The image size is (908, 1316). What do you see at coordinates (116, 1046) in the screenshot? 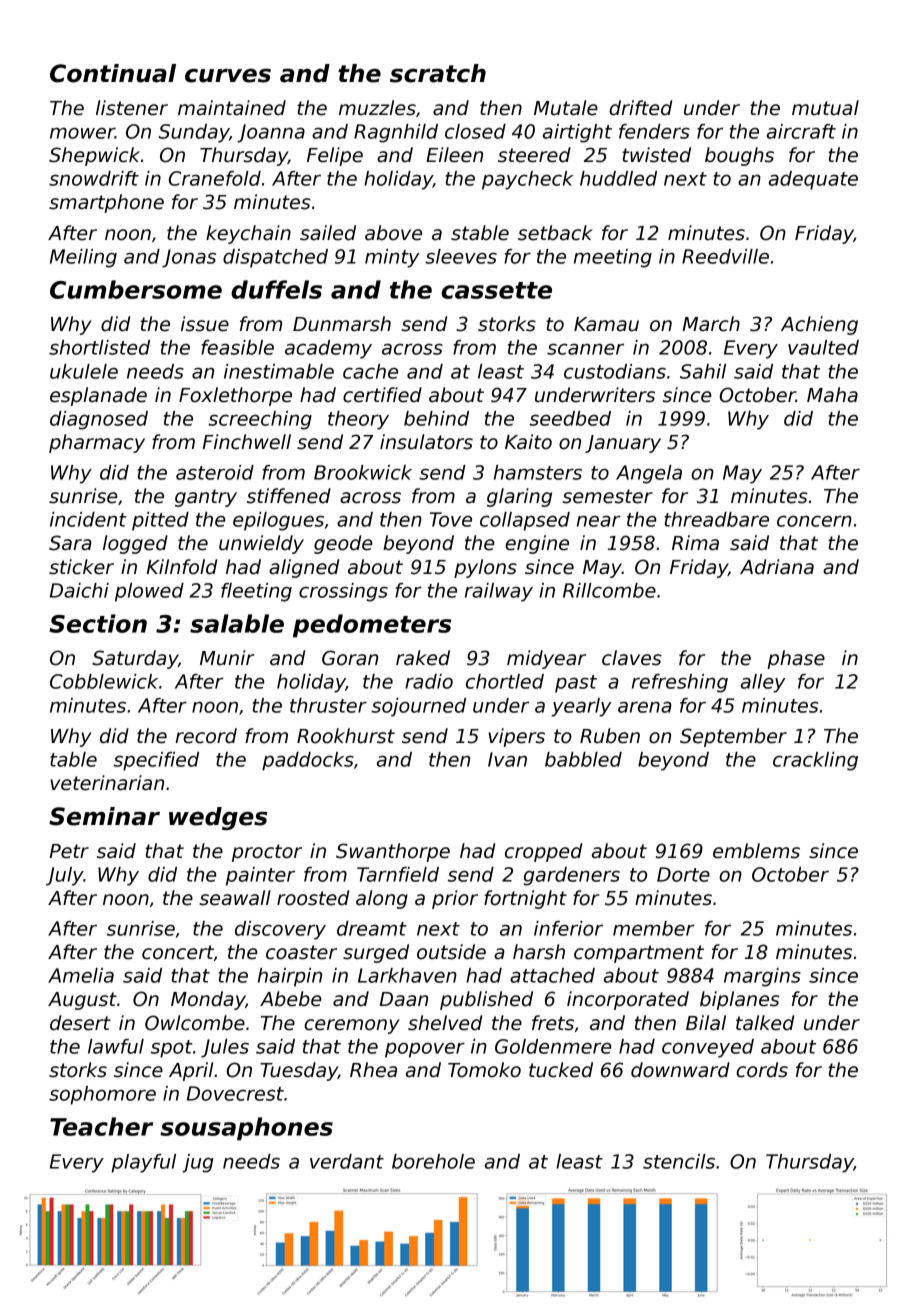
I see `lawful` at bounding box center [116, 1046].
